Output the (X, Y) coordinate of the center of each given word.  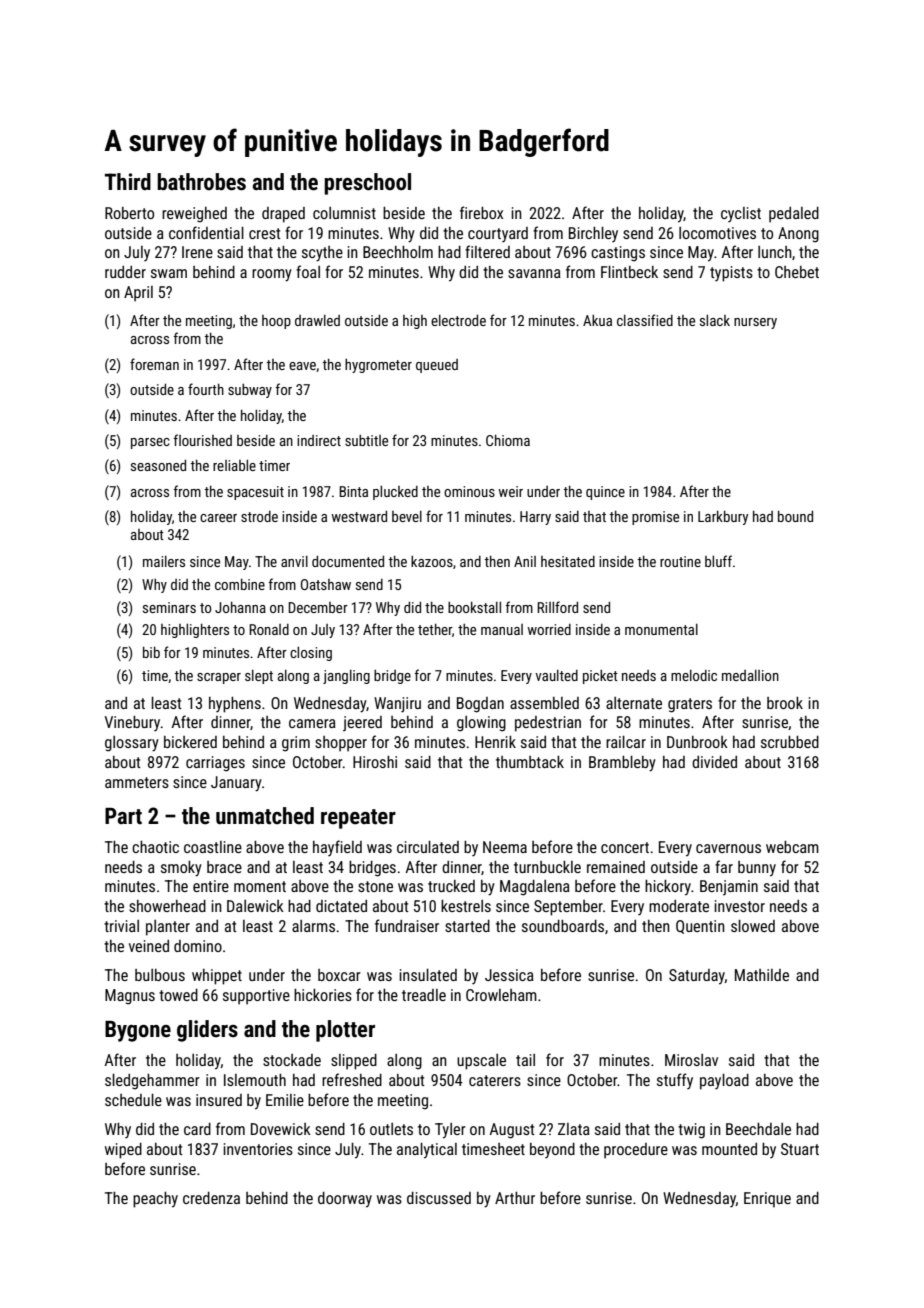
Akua (597, 320)
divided (714, 762)
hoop (276, 322)
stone (375, 886)
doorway (345, 1200)
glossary (132, 744)
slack (715, 320)
